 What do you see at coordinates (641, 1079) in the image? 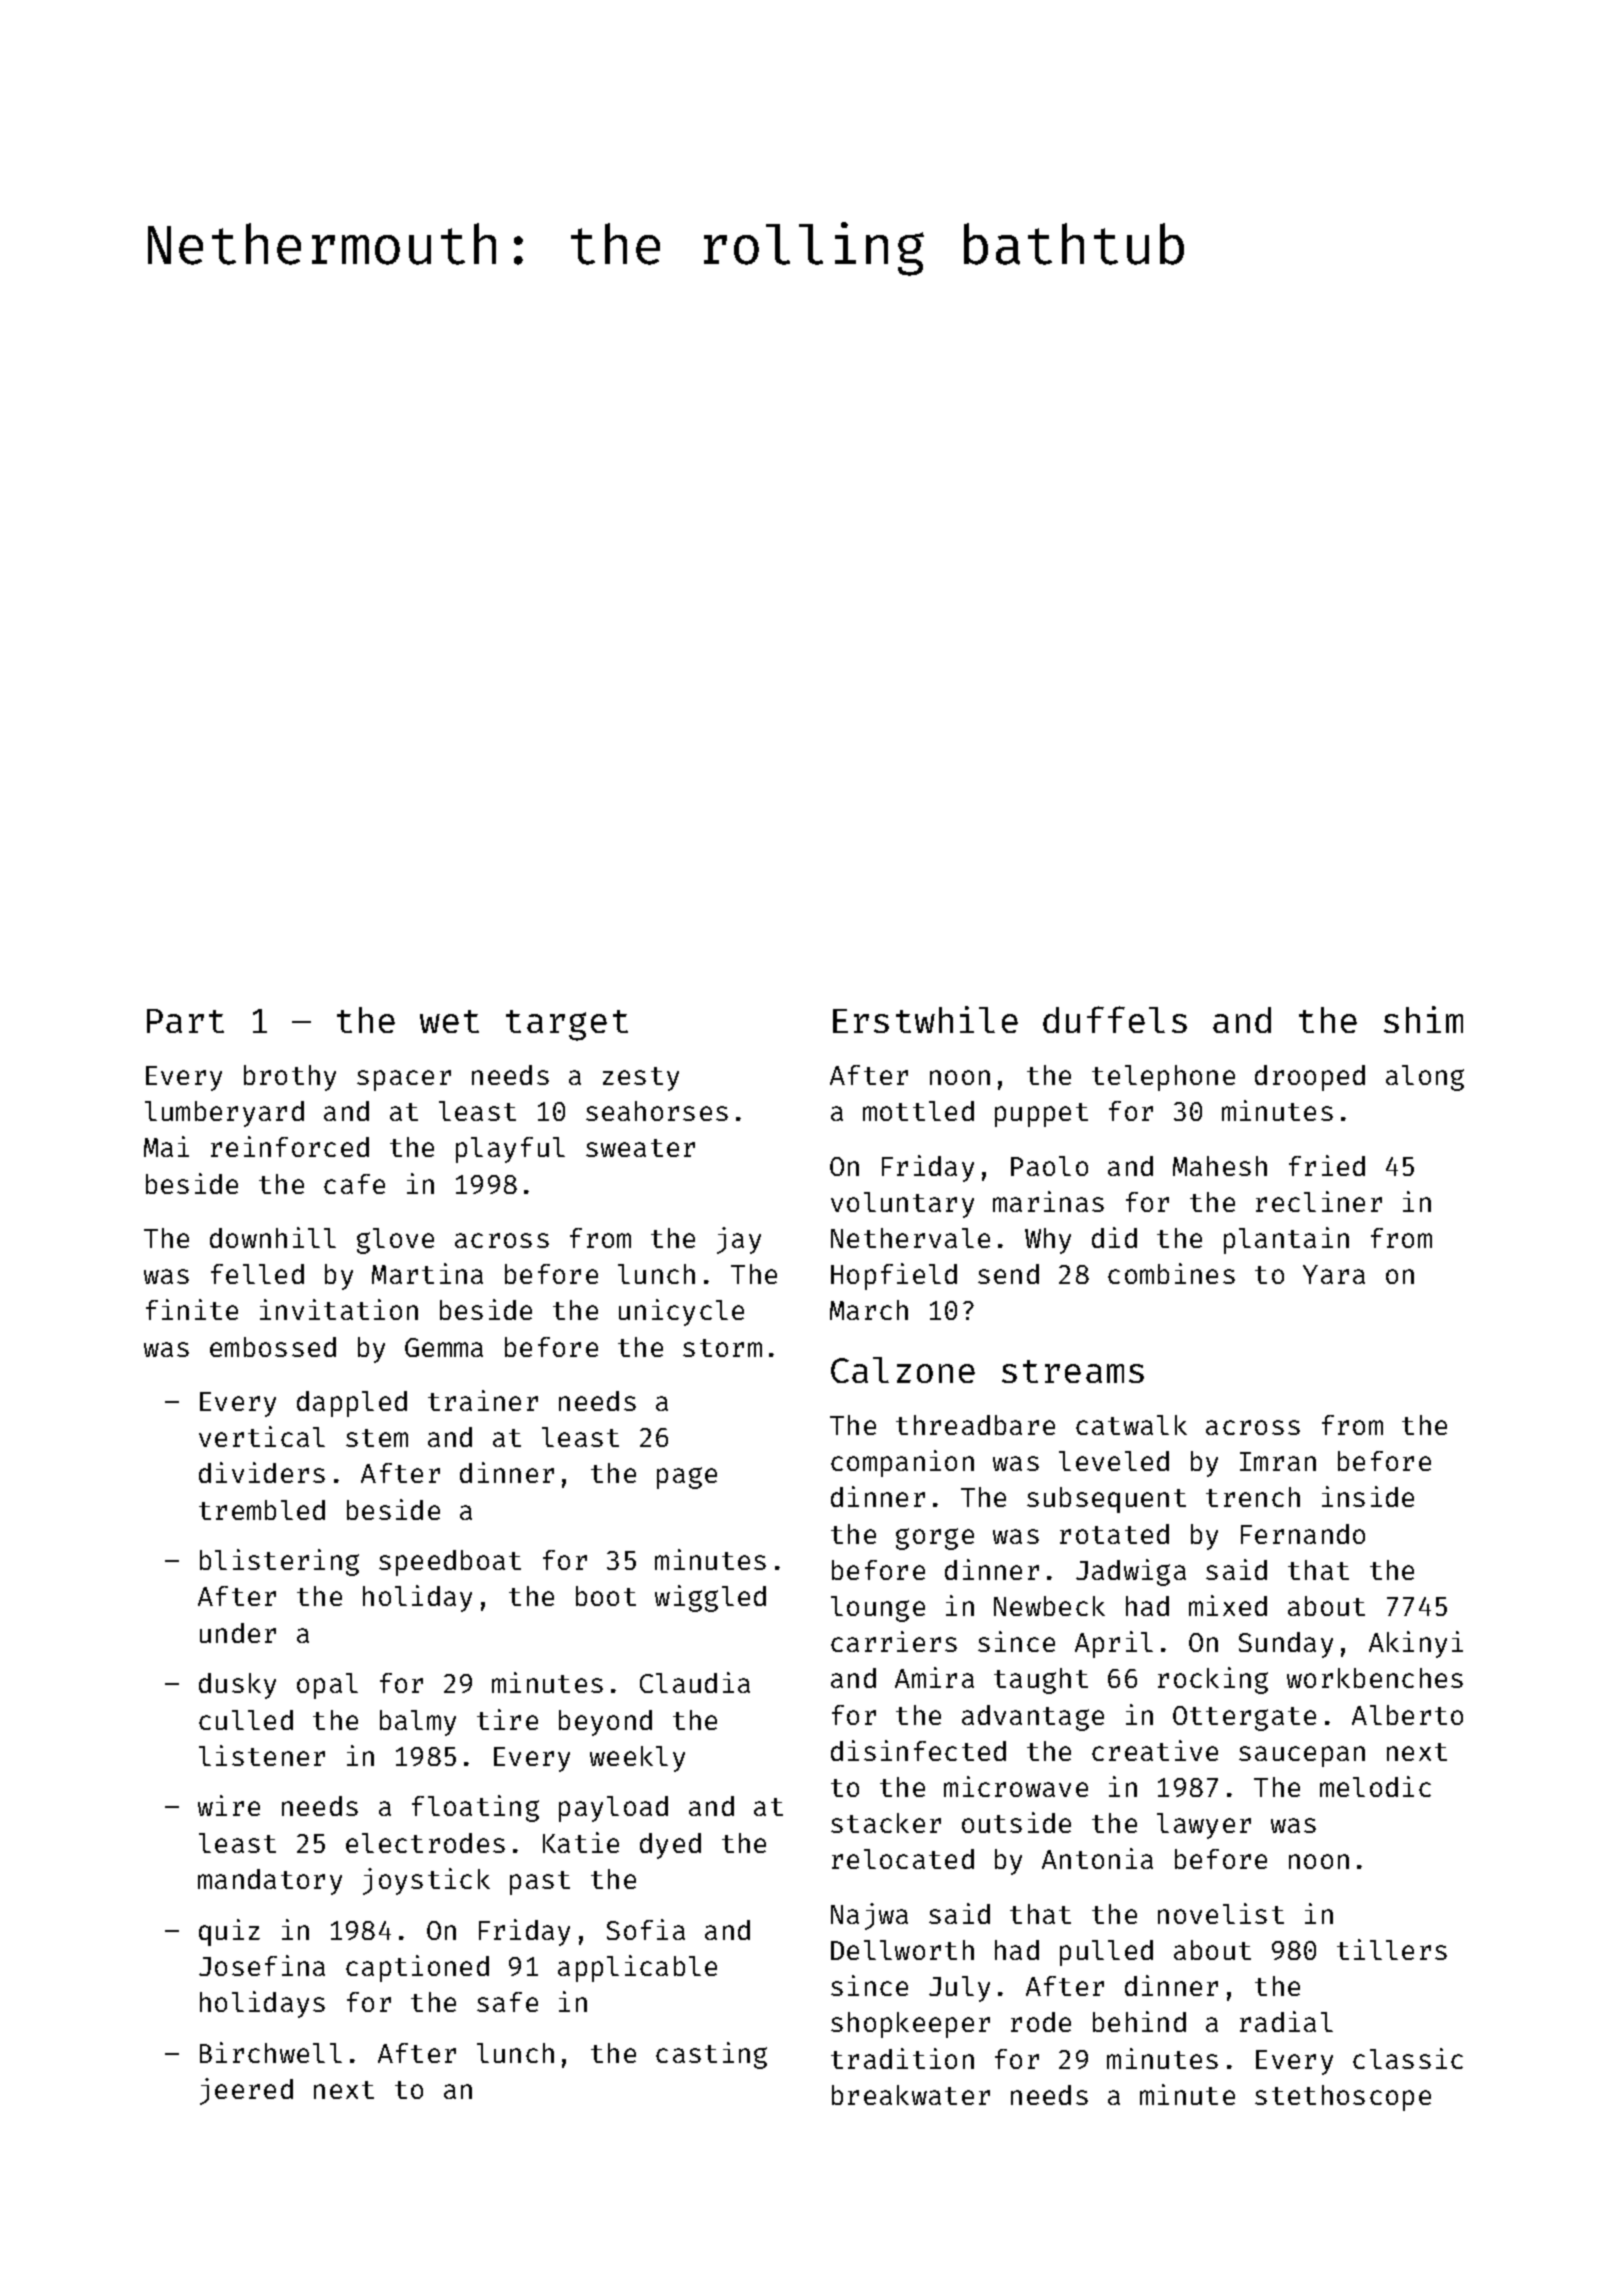
I see `zesty` at bounding box center [641, 1079].
